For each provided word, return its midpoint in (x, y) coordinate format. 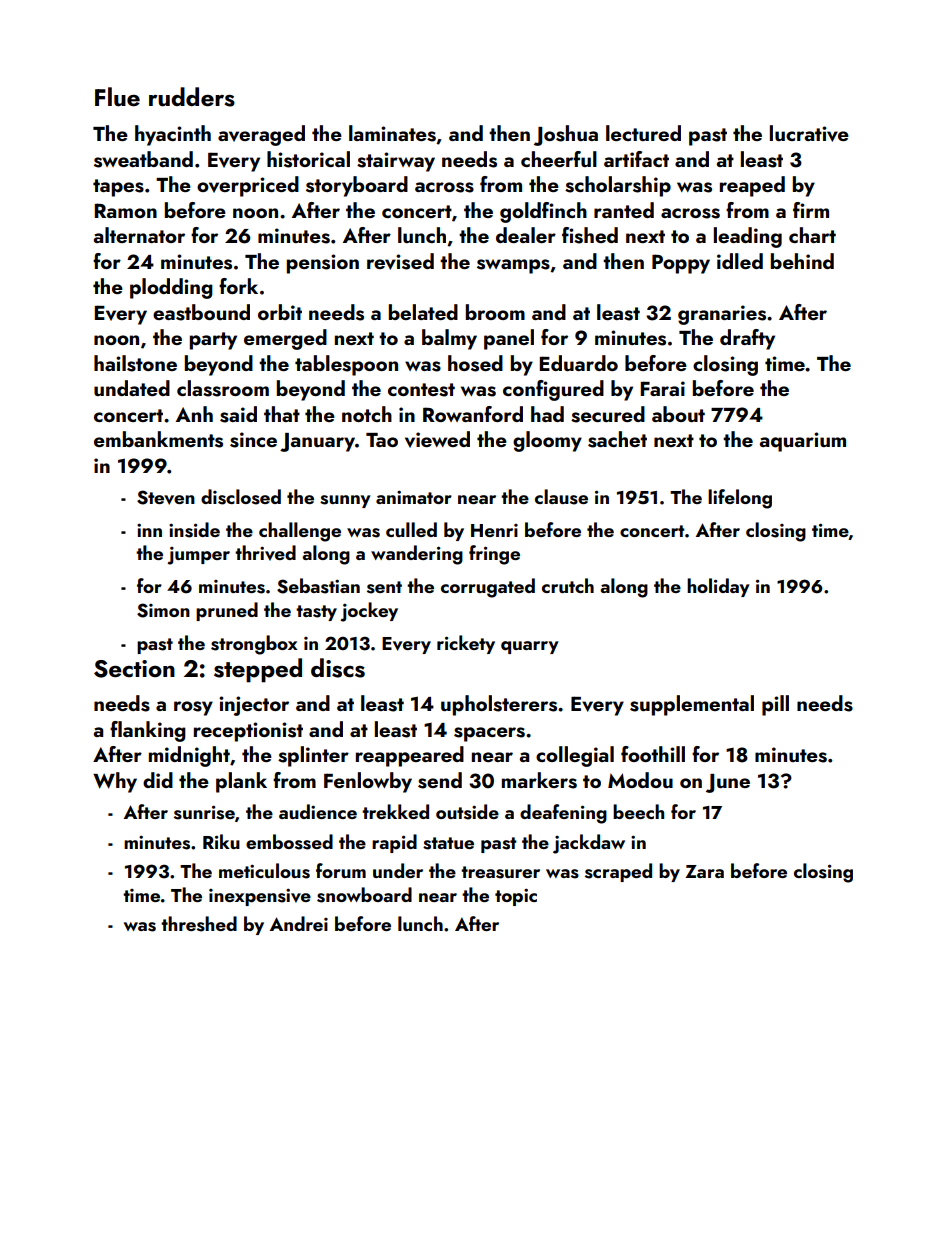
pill (775, 705)
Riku (221, 841)
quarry (530, 647)
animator (414, 497)
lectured (643, 133)
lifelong (740, 499)
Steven (166, 497)
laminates (392, 133)
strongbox (254, 645)
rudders (192, 97)
